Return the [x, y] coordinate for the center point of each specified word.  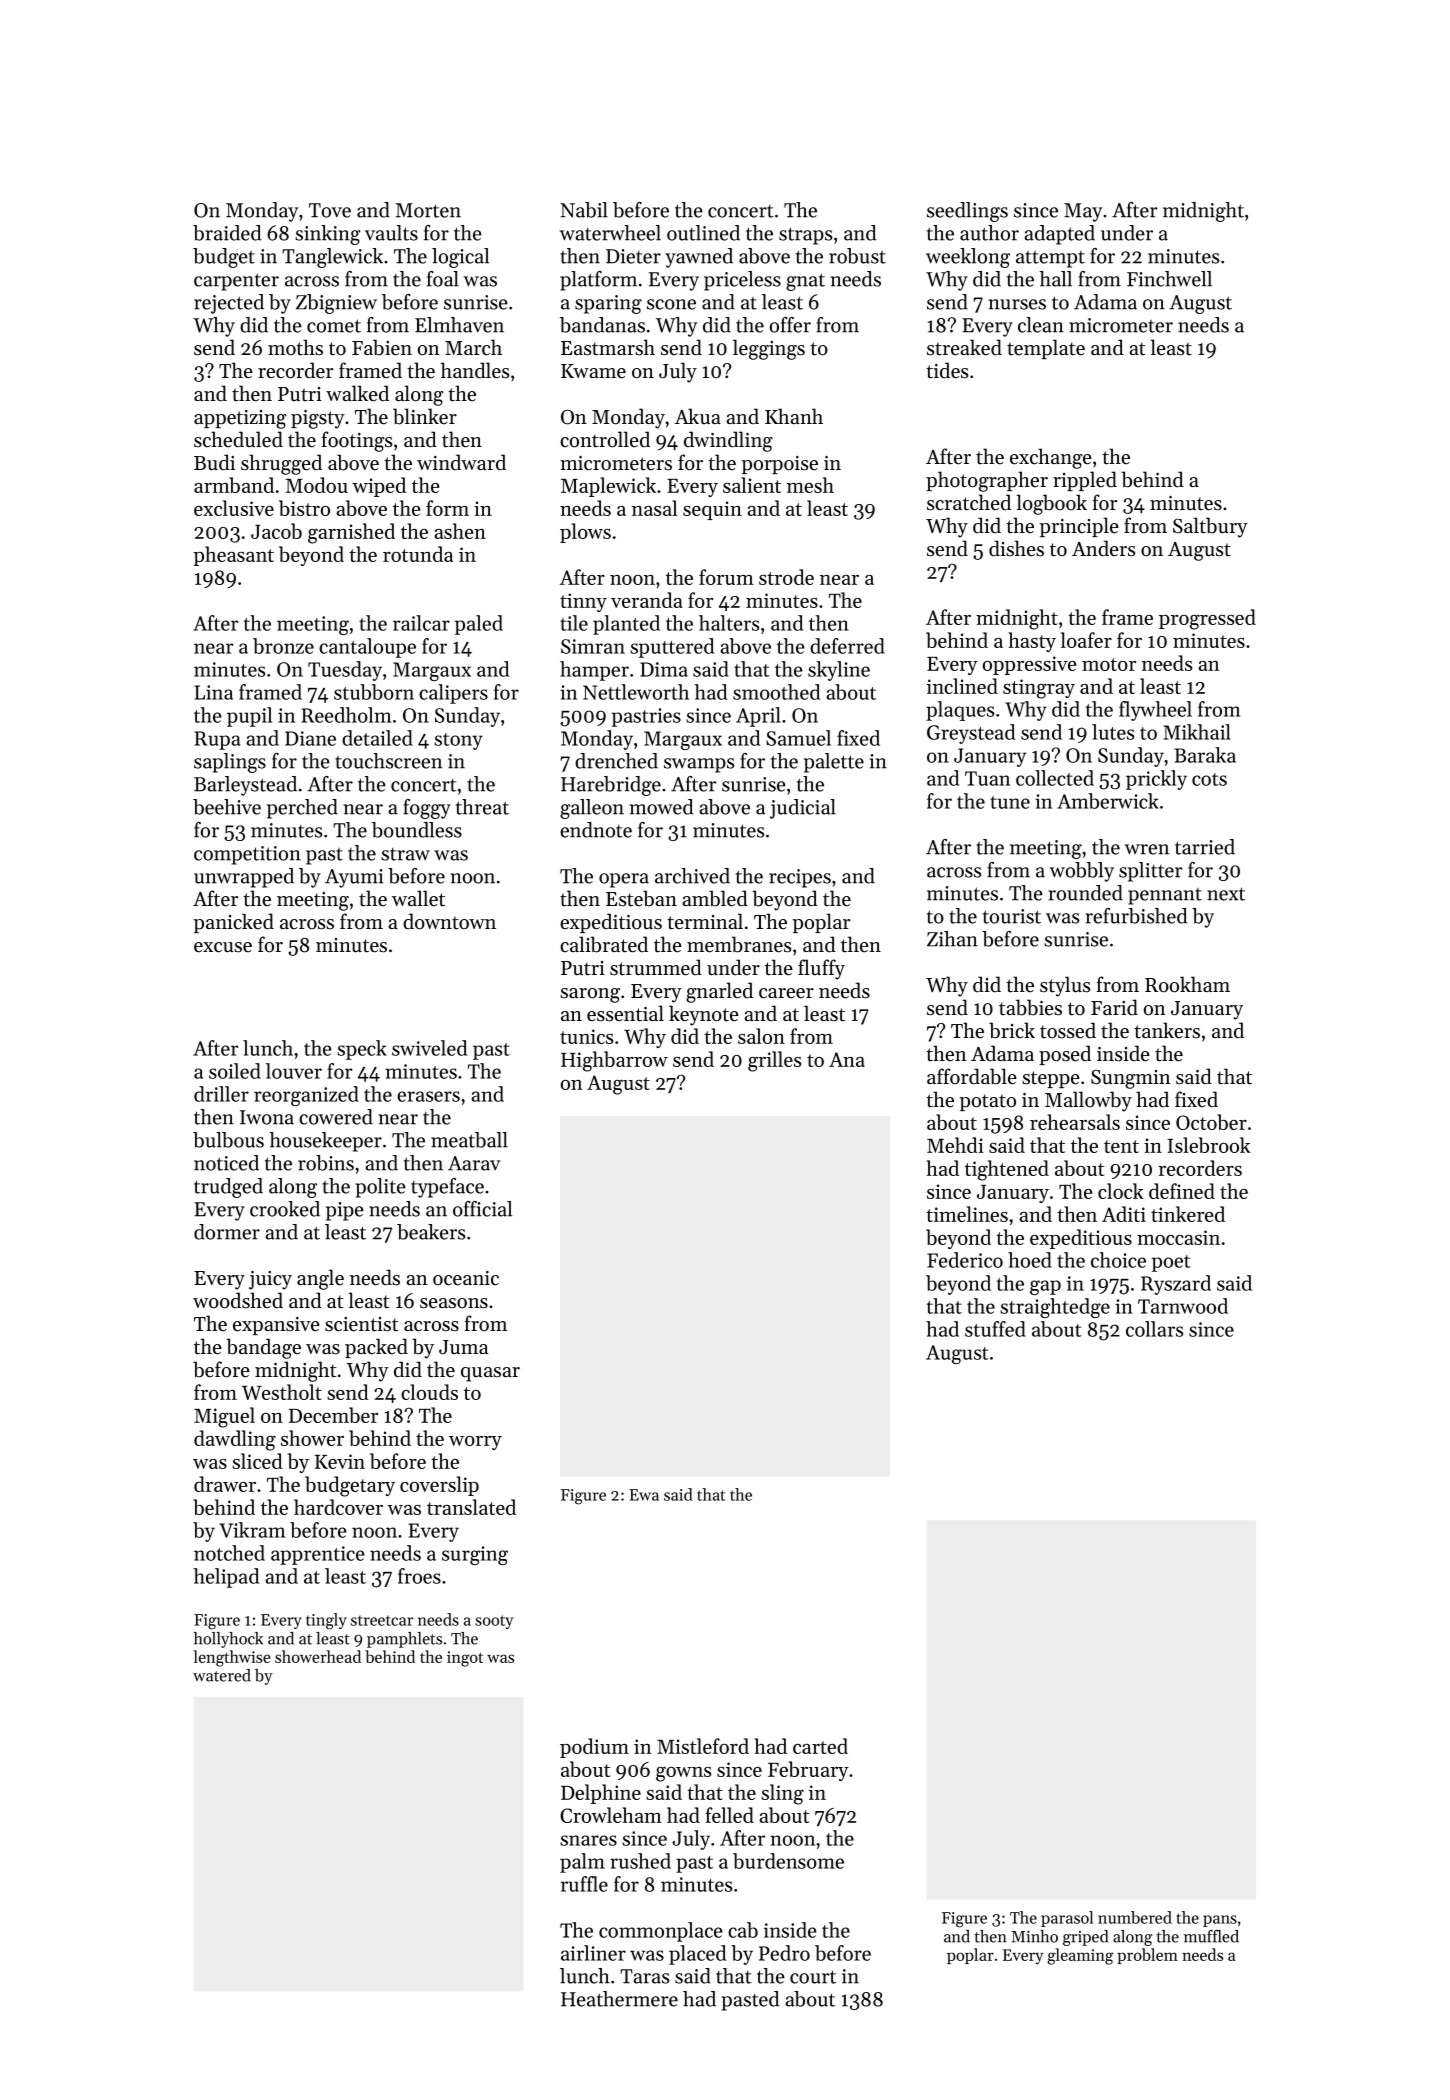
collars [1154, 1329]
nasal [655, 508]
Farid [1114, 1007]
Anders [1103, 548]
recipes [800, 878]
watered [222, 1675]
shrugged [281, 464]
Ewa [644, 1495]
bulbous [228, 1140]
